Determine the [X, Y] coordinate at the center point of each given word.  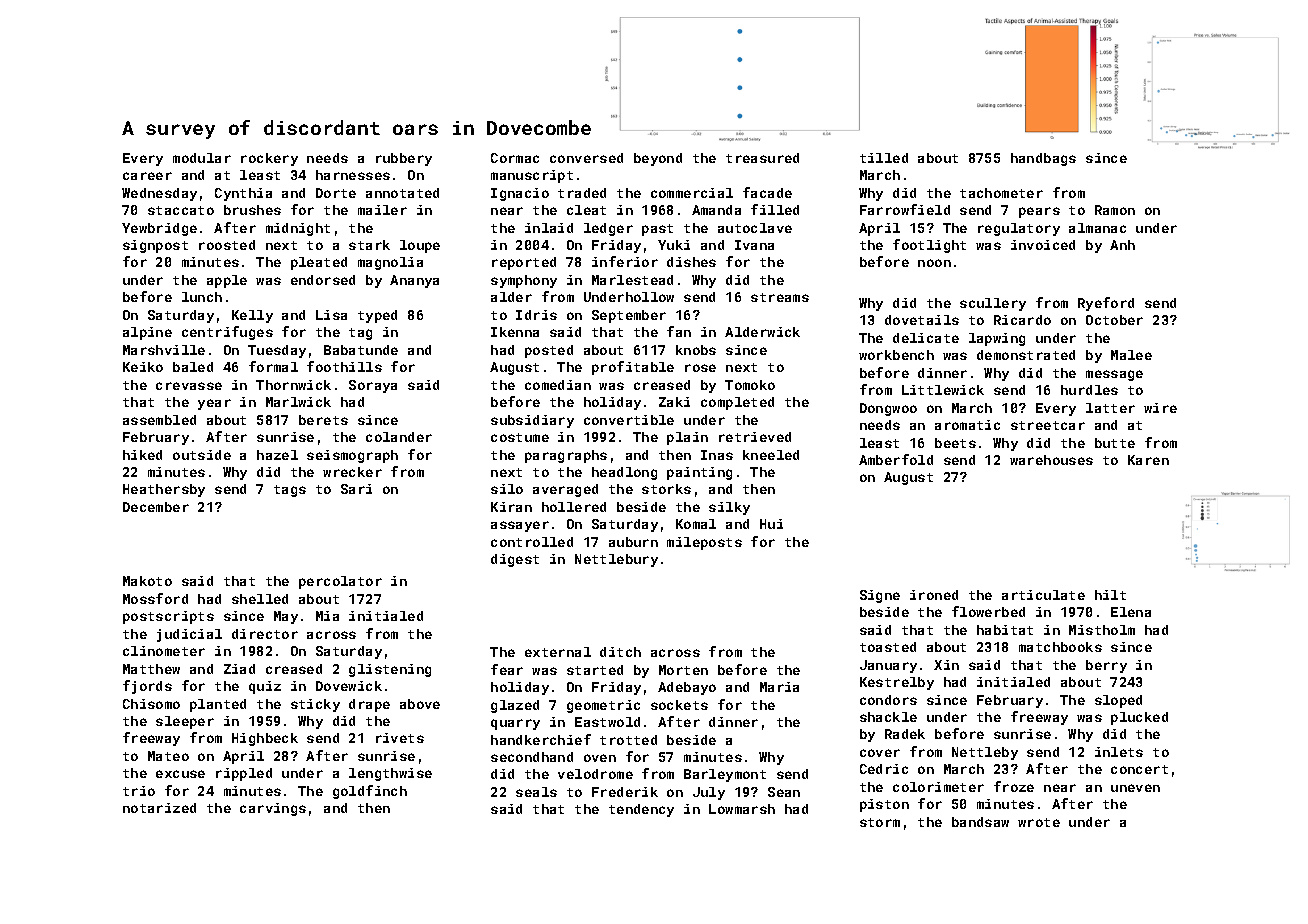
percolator [340, 582]
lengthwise [390, 774]
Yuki [674, 245]
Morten [683, 670]
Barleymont [725, 775]
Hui [771, 524]
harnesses [353, 175]
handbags [1043, 159]
